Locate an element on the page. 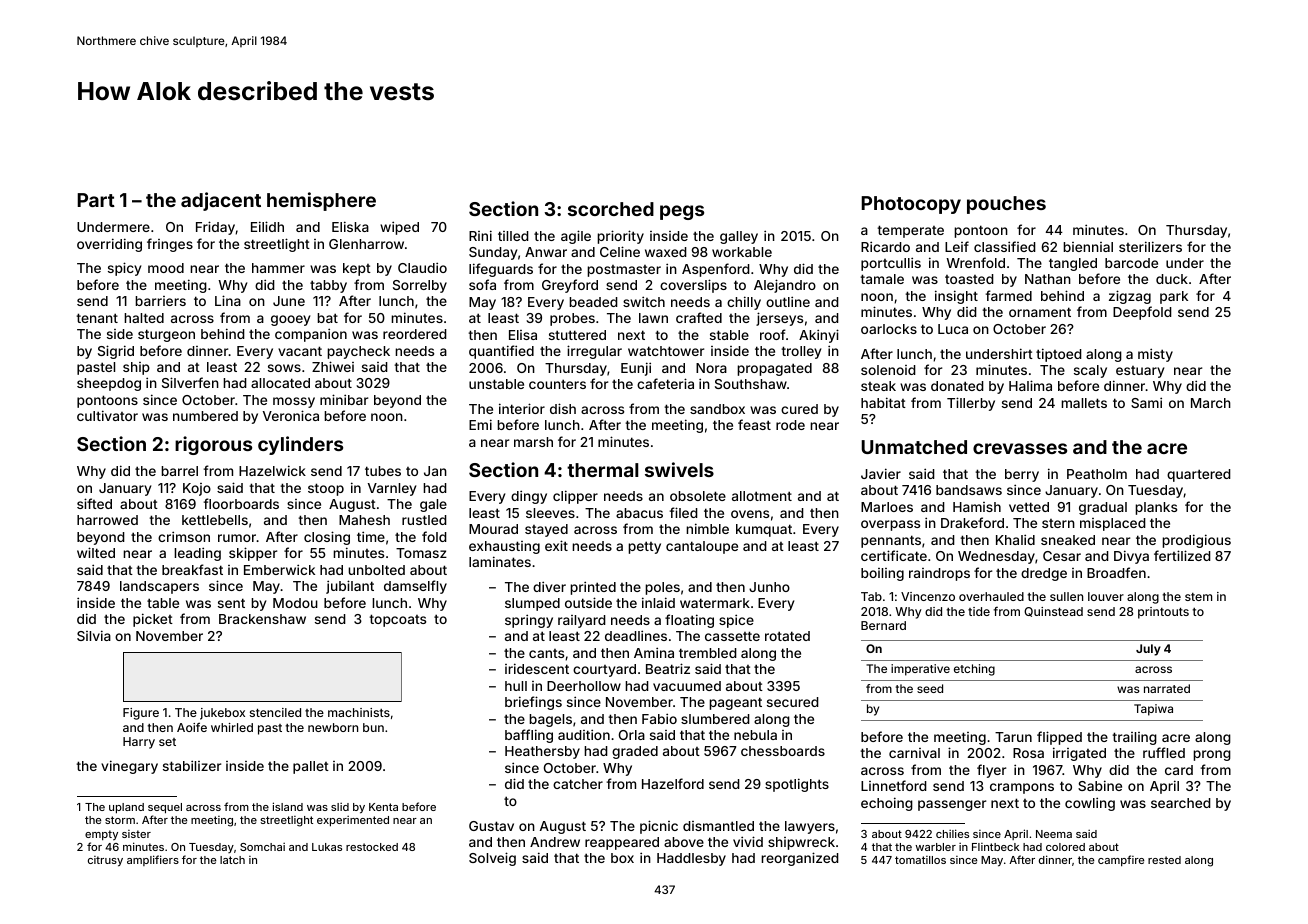  solenoid is located at coordinates (888, 370).
